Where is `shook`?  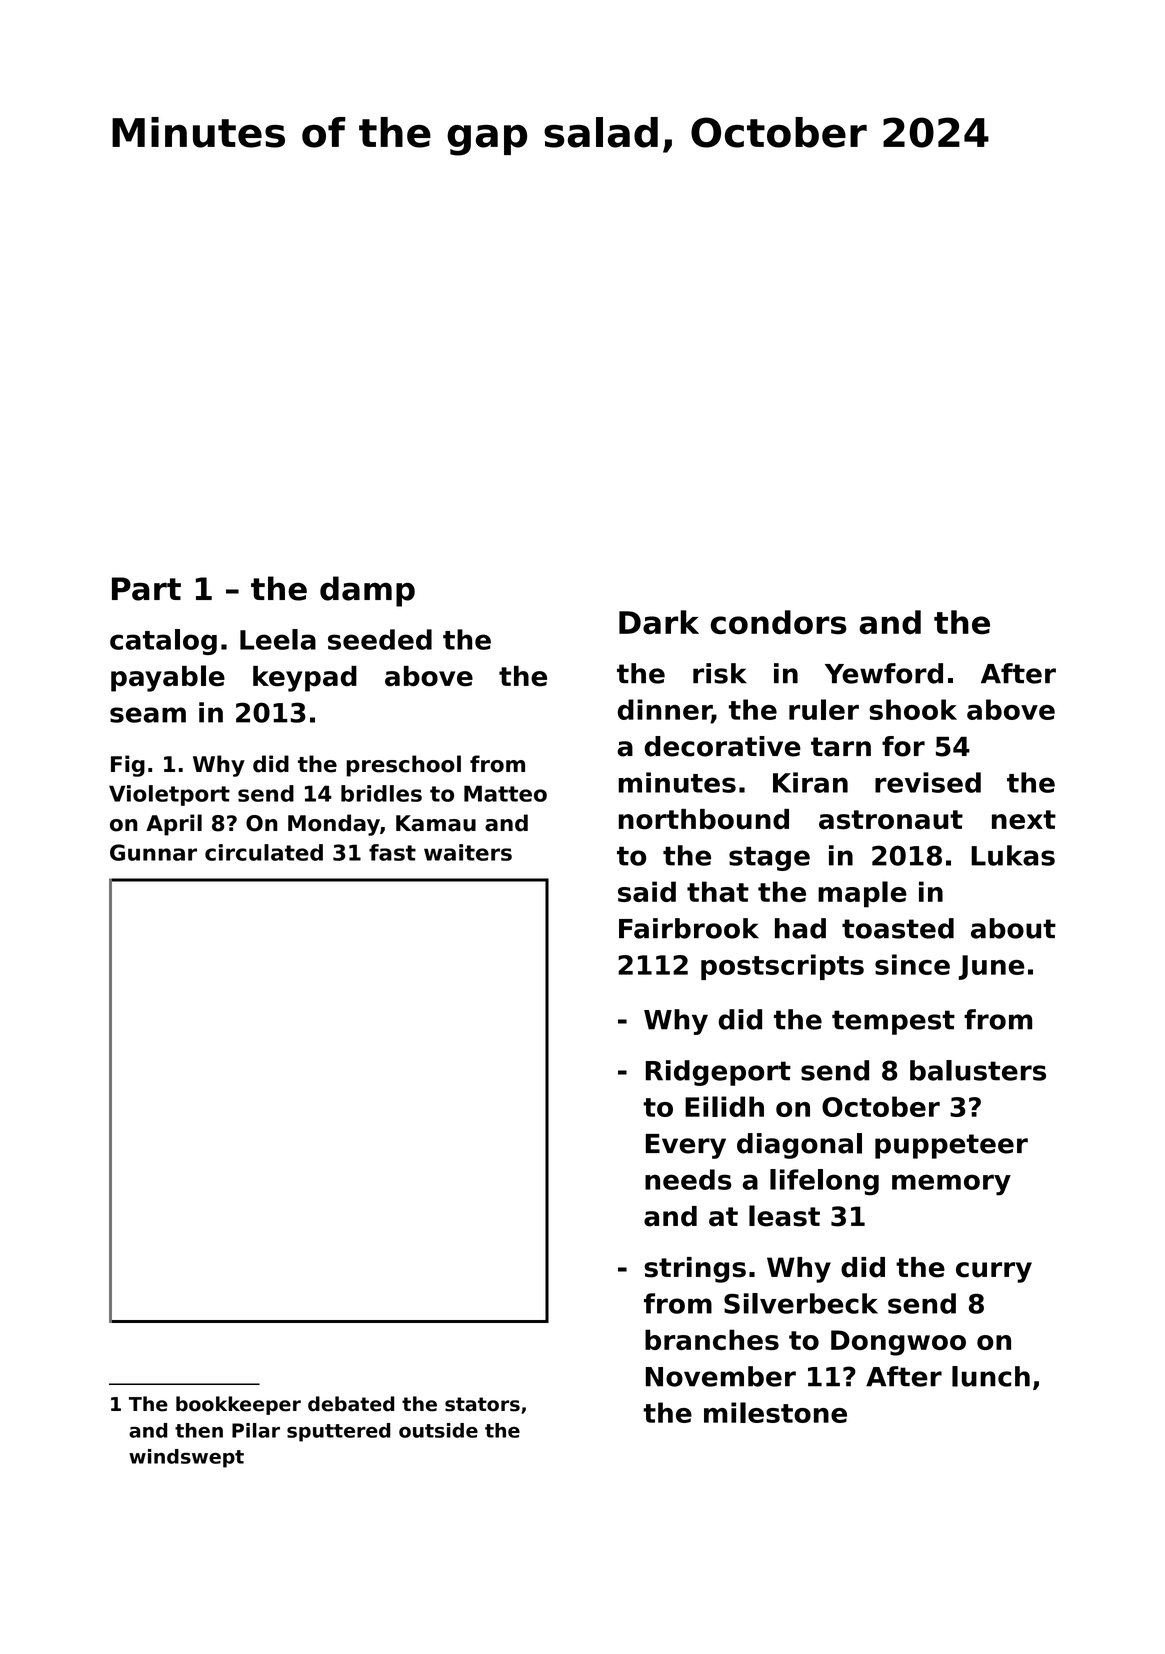 shook is located at coordinates (913, 709).
